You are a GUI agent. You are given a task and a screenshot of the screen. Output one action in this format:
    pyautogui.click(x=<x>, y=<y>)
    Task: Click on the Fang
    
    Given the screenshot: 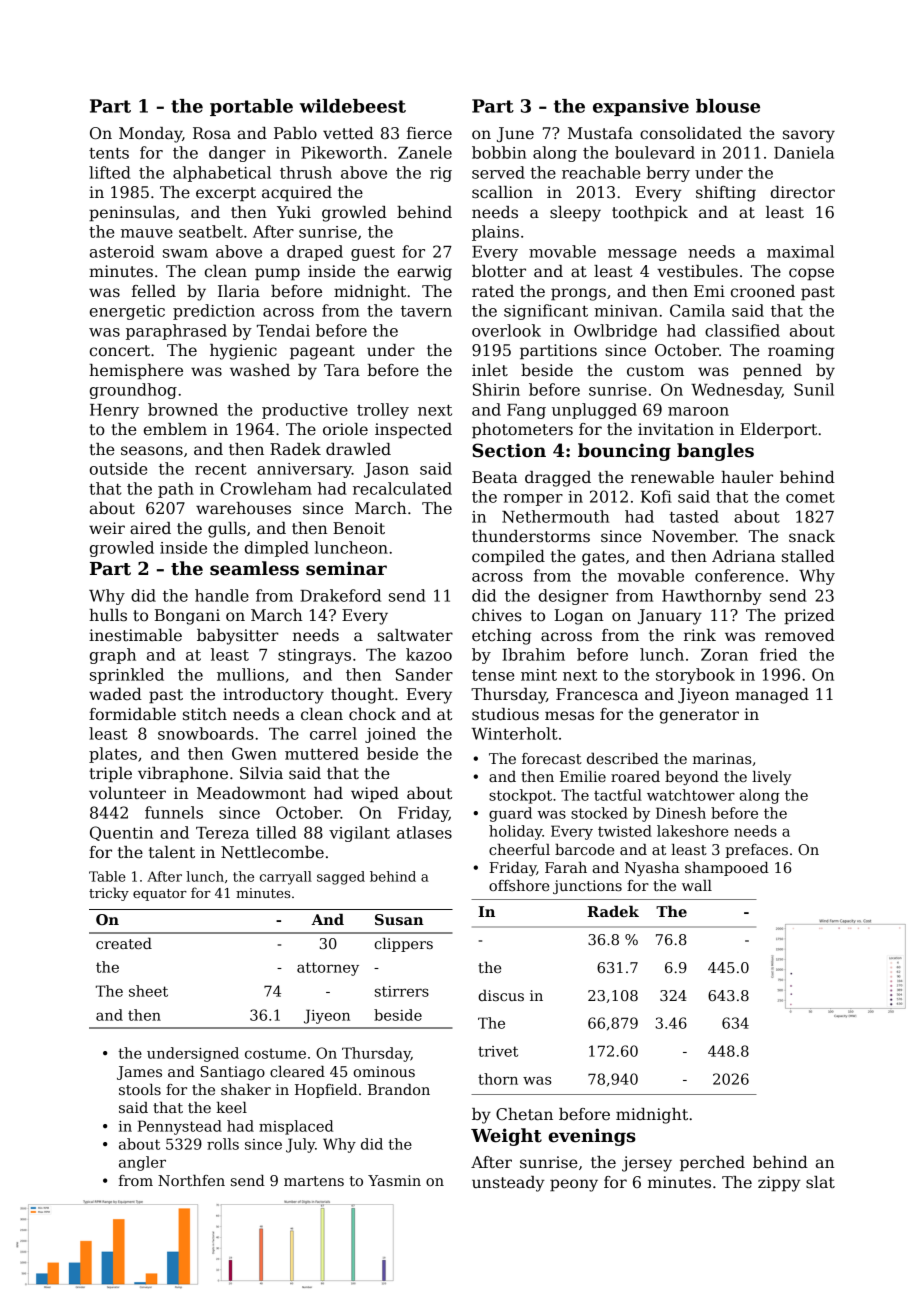 What is the action you would take?
    pyautogui.click(x=526, y=411)
